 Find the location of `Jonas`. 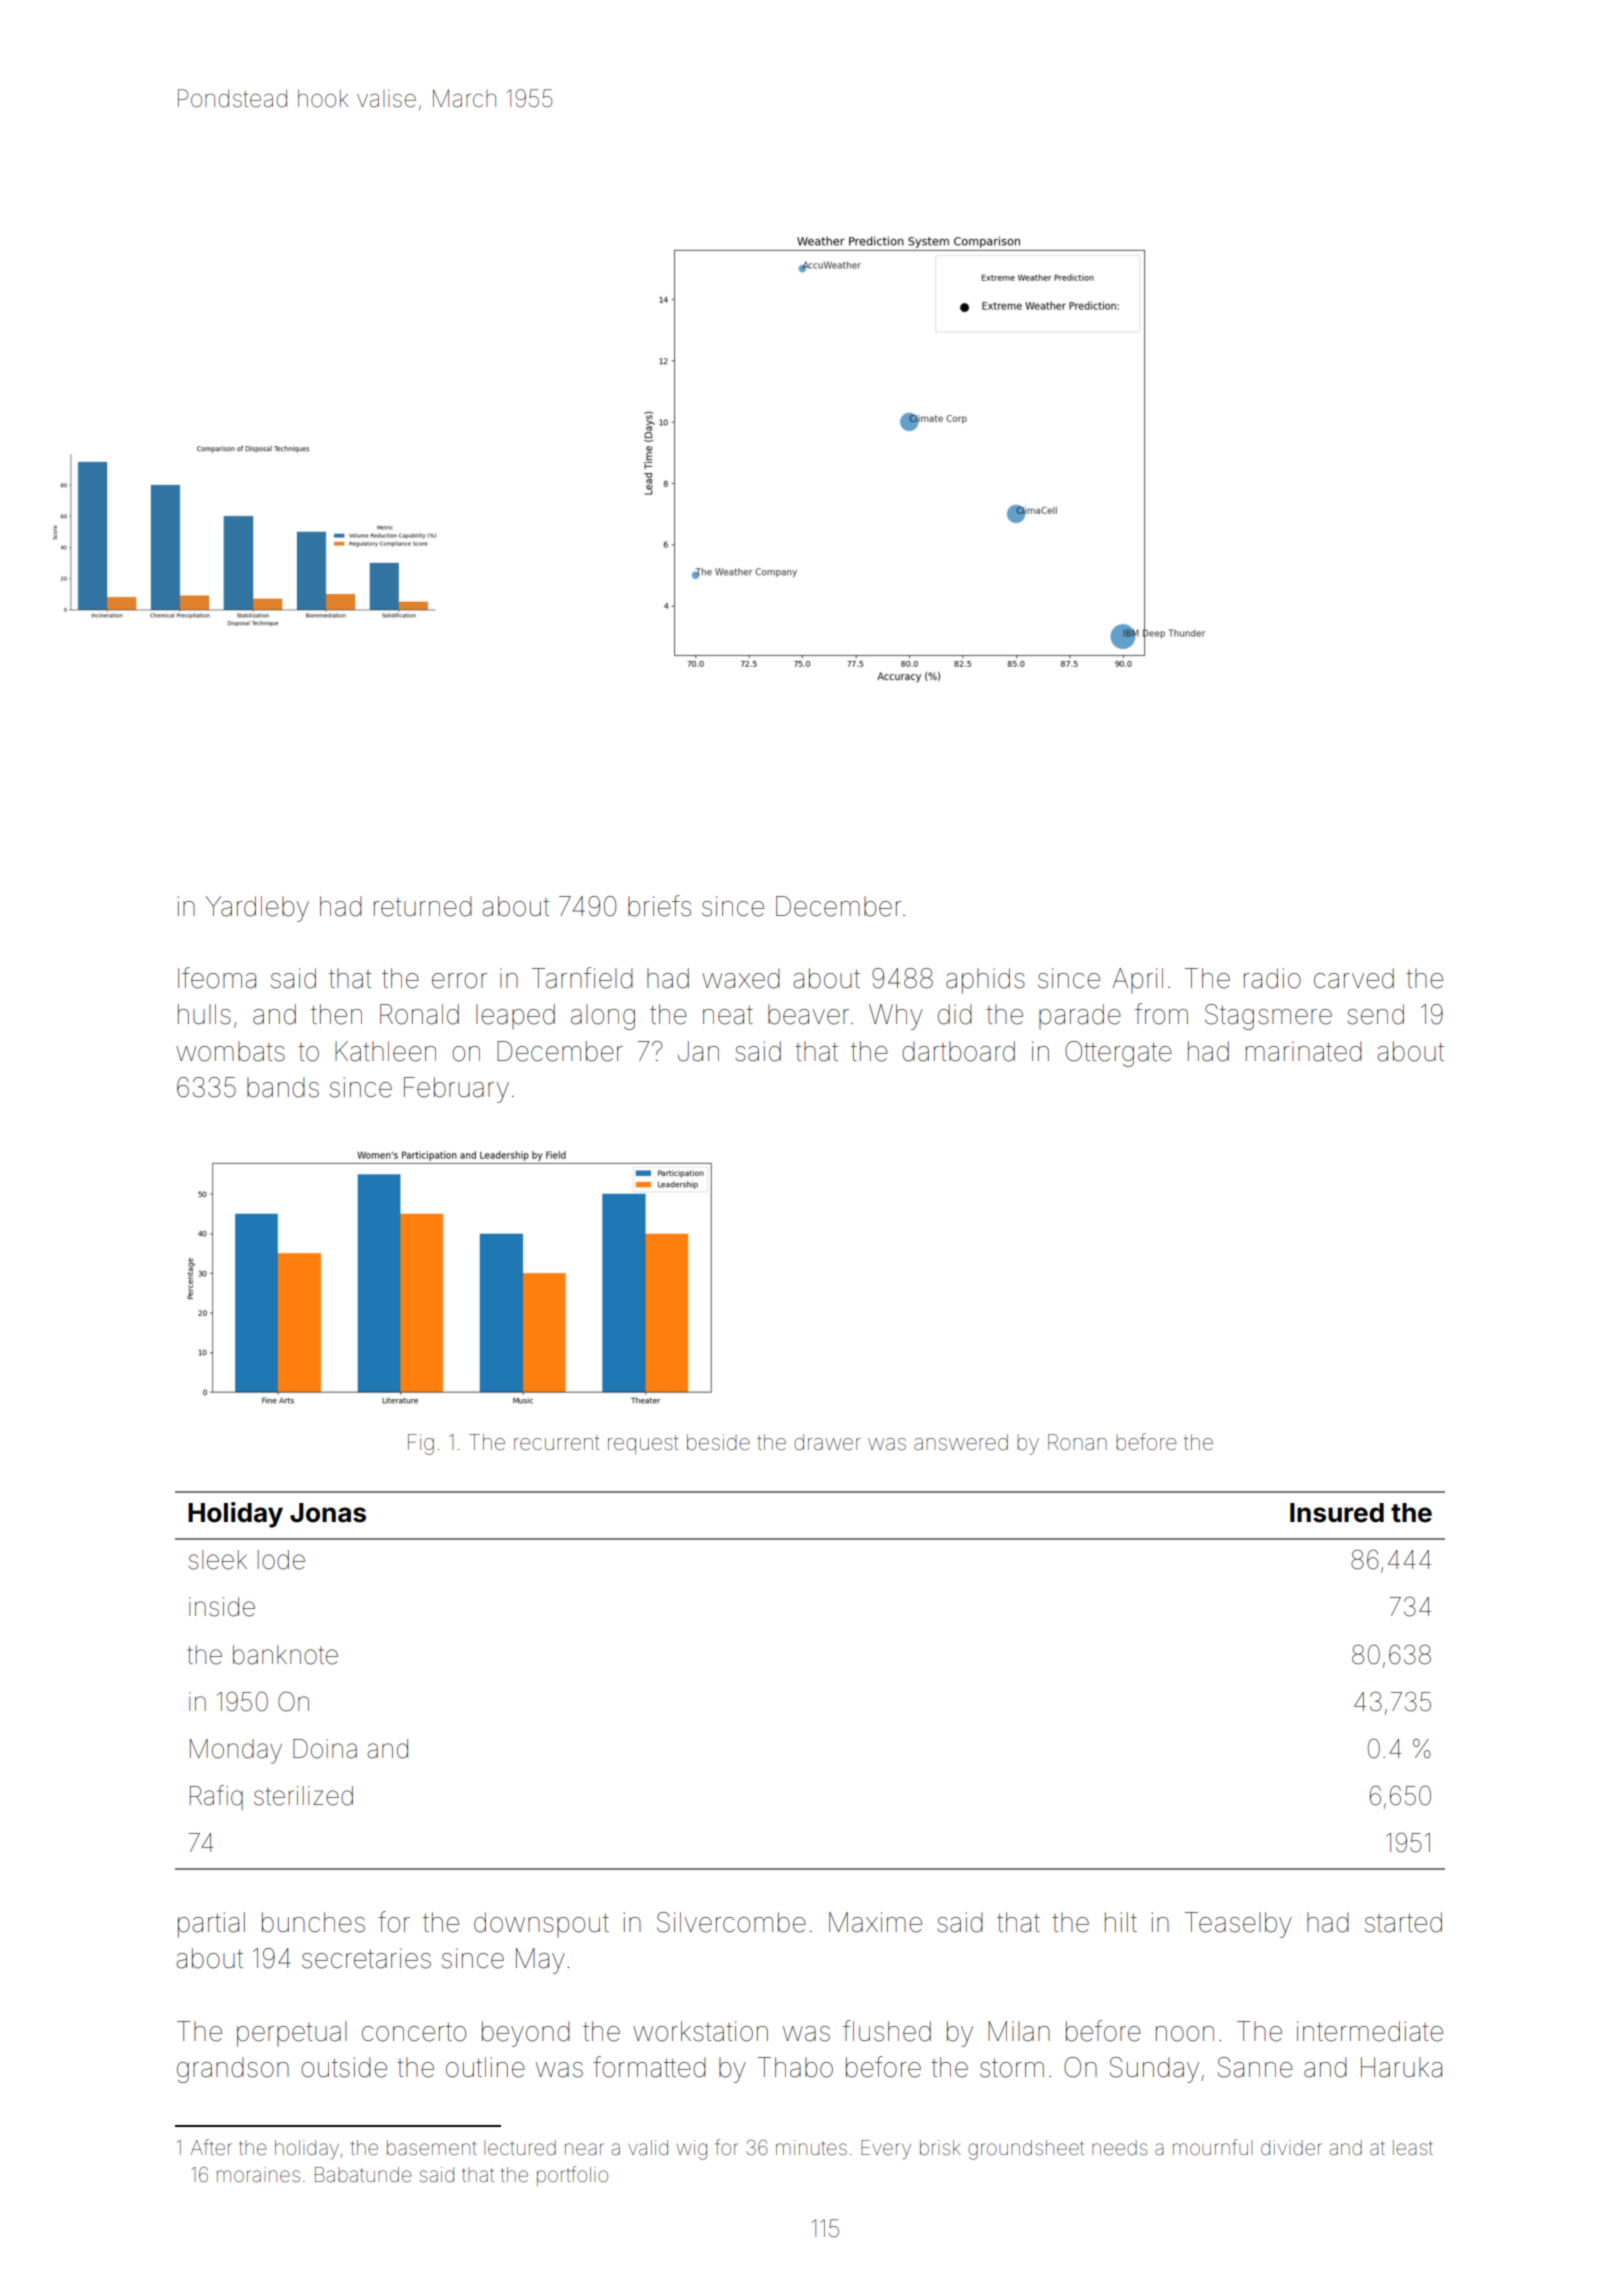

Jonas is located at coordinates (328, 1513).
